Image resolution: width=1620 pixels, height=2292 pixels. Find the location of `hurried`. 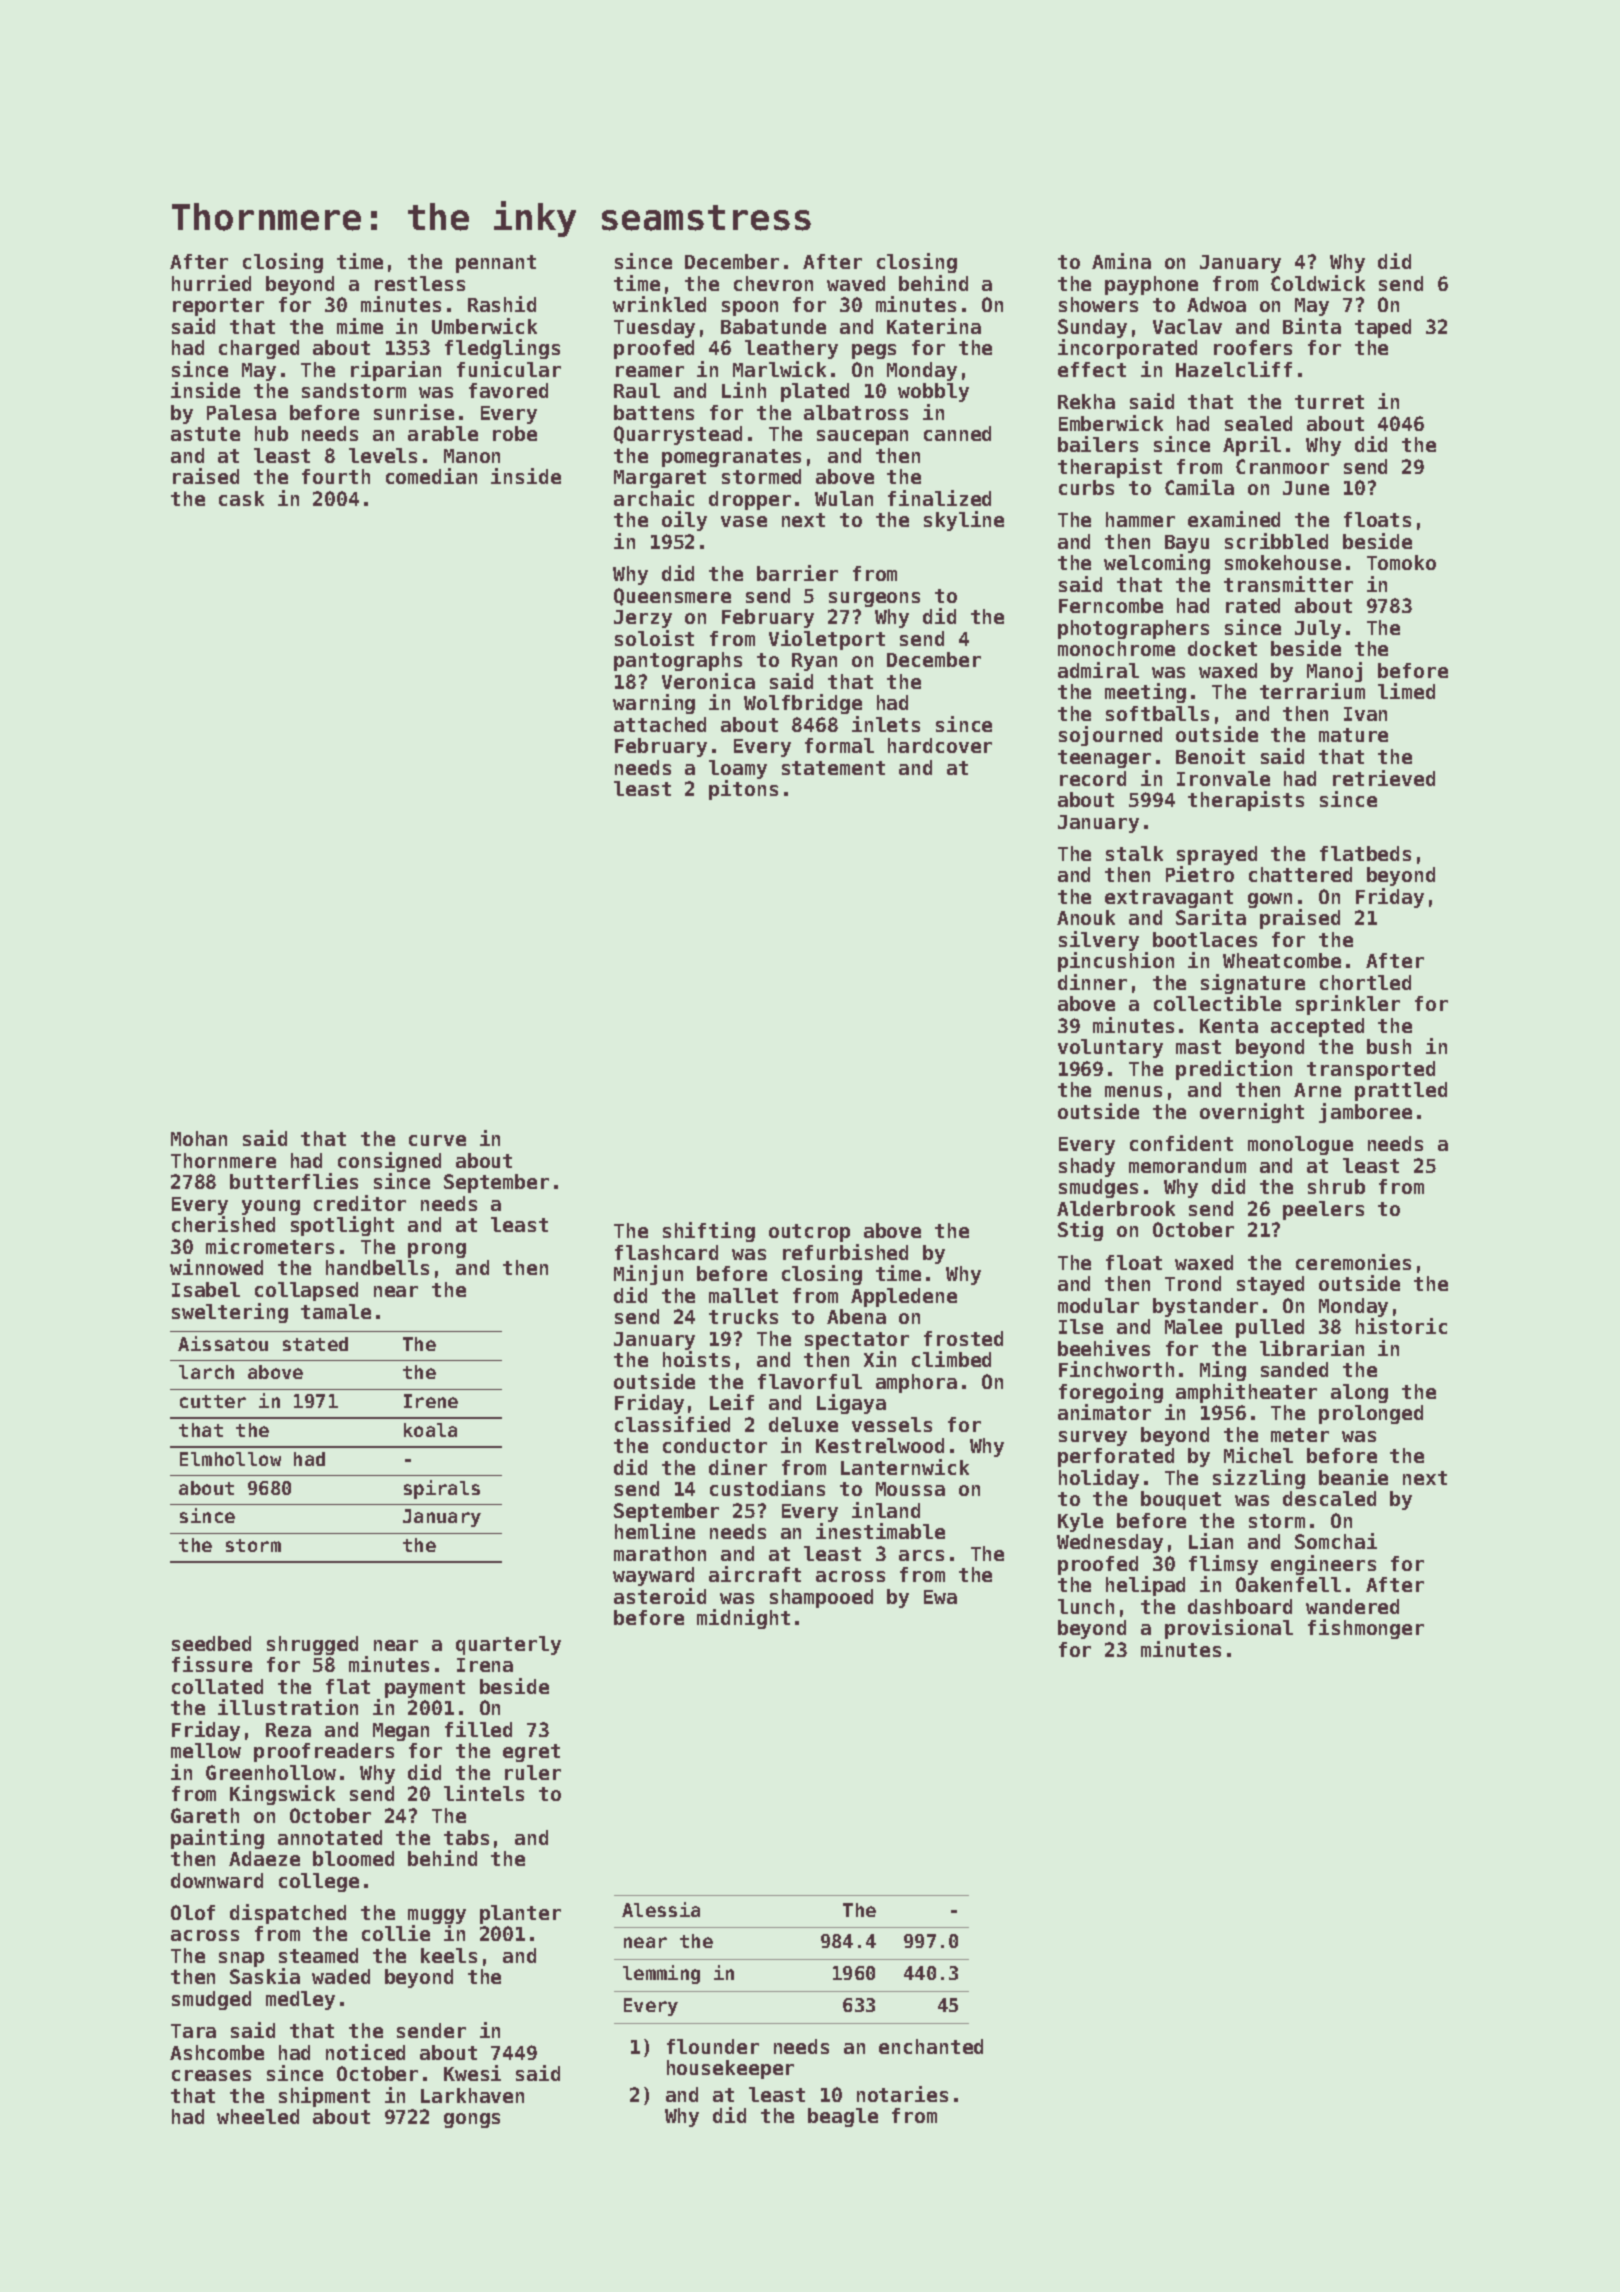

hurried is located at coordinates (211, 283).
